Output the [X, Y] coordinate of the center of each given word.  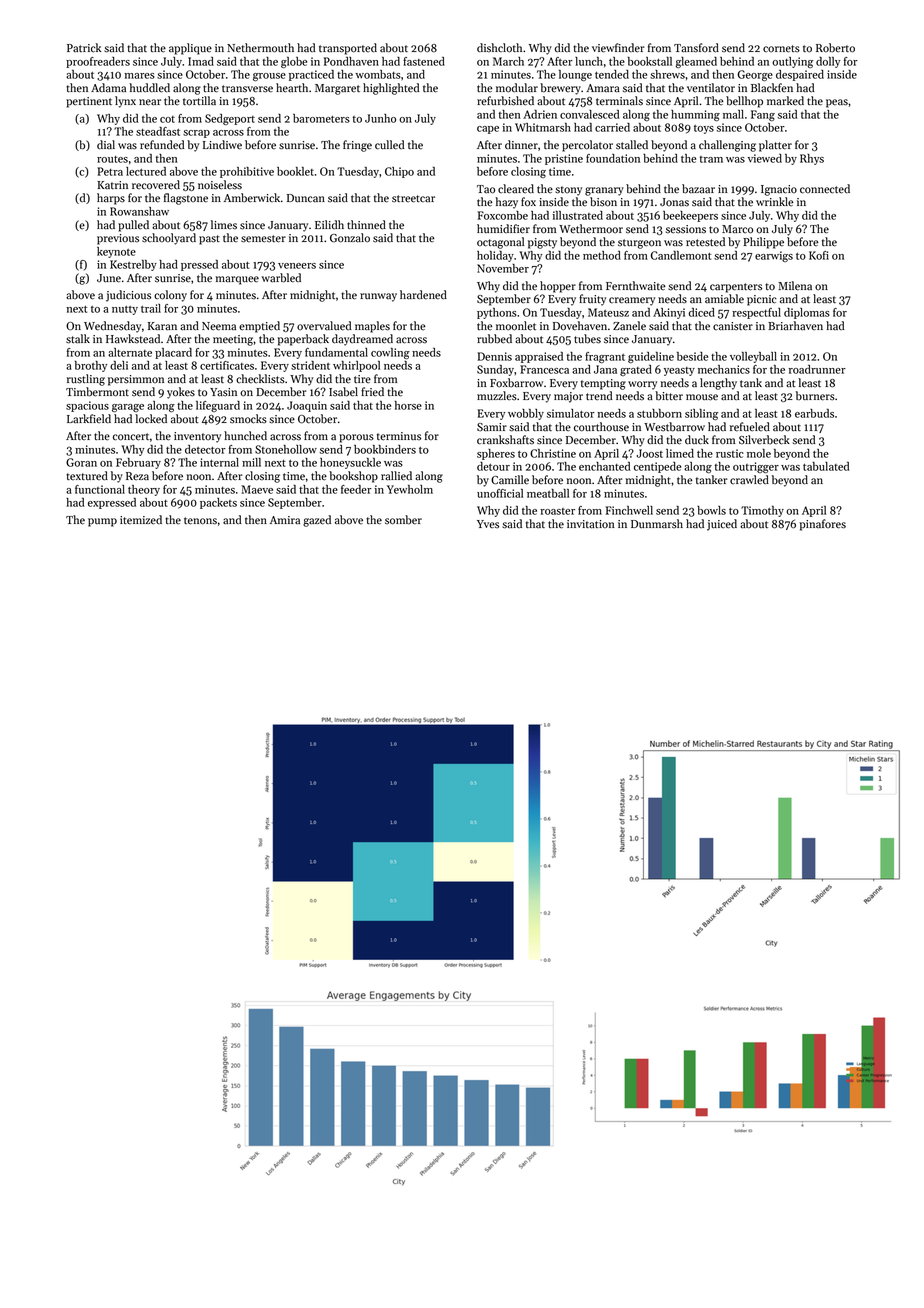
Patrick [84, 48]
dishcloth [499, 48]
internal [219, 462]
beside [692, 356]
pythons [497, 313]
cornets [781, 49]
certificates [227, 365]
